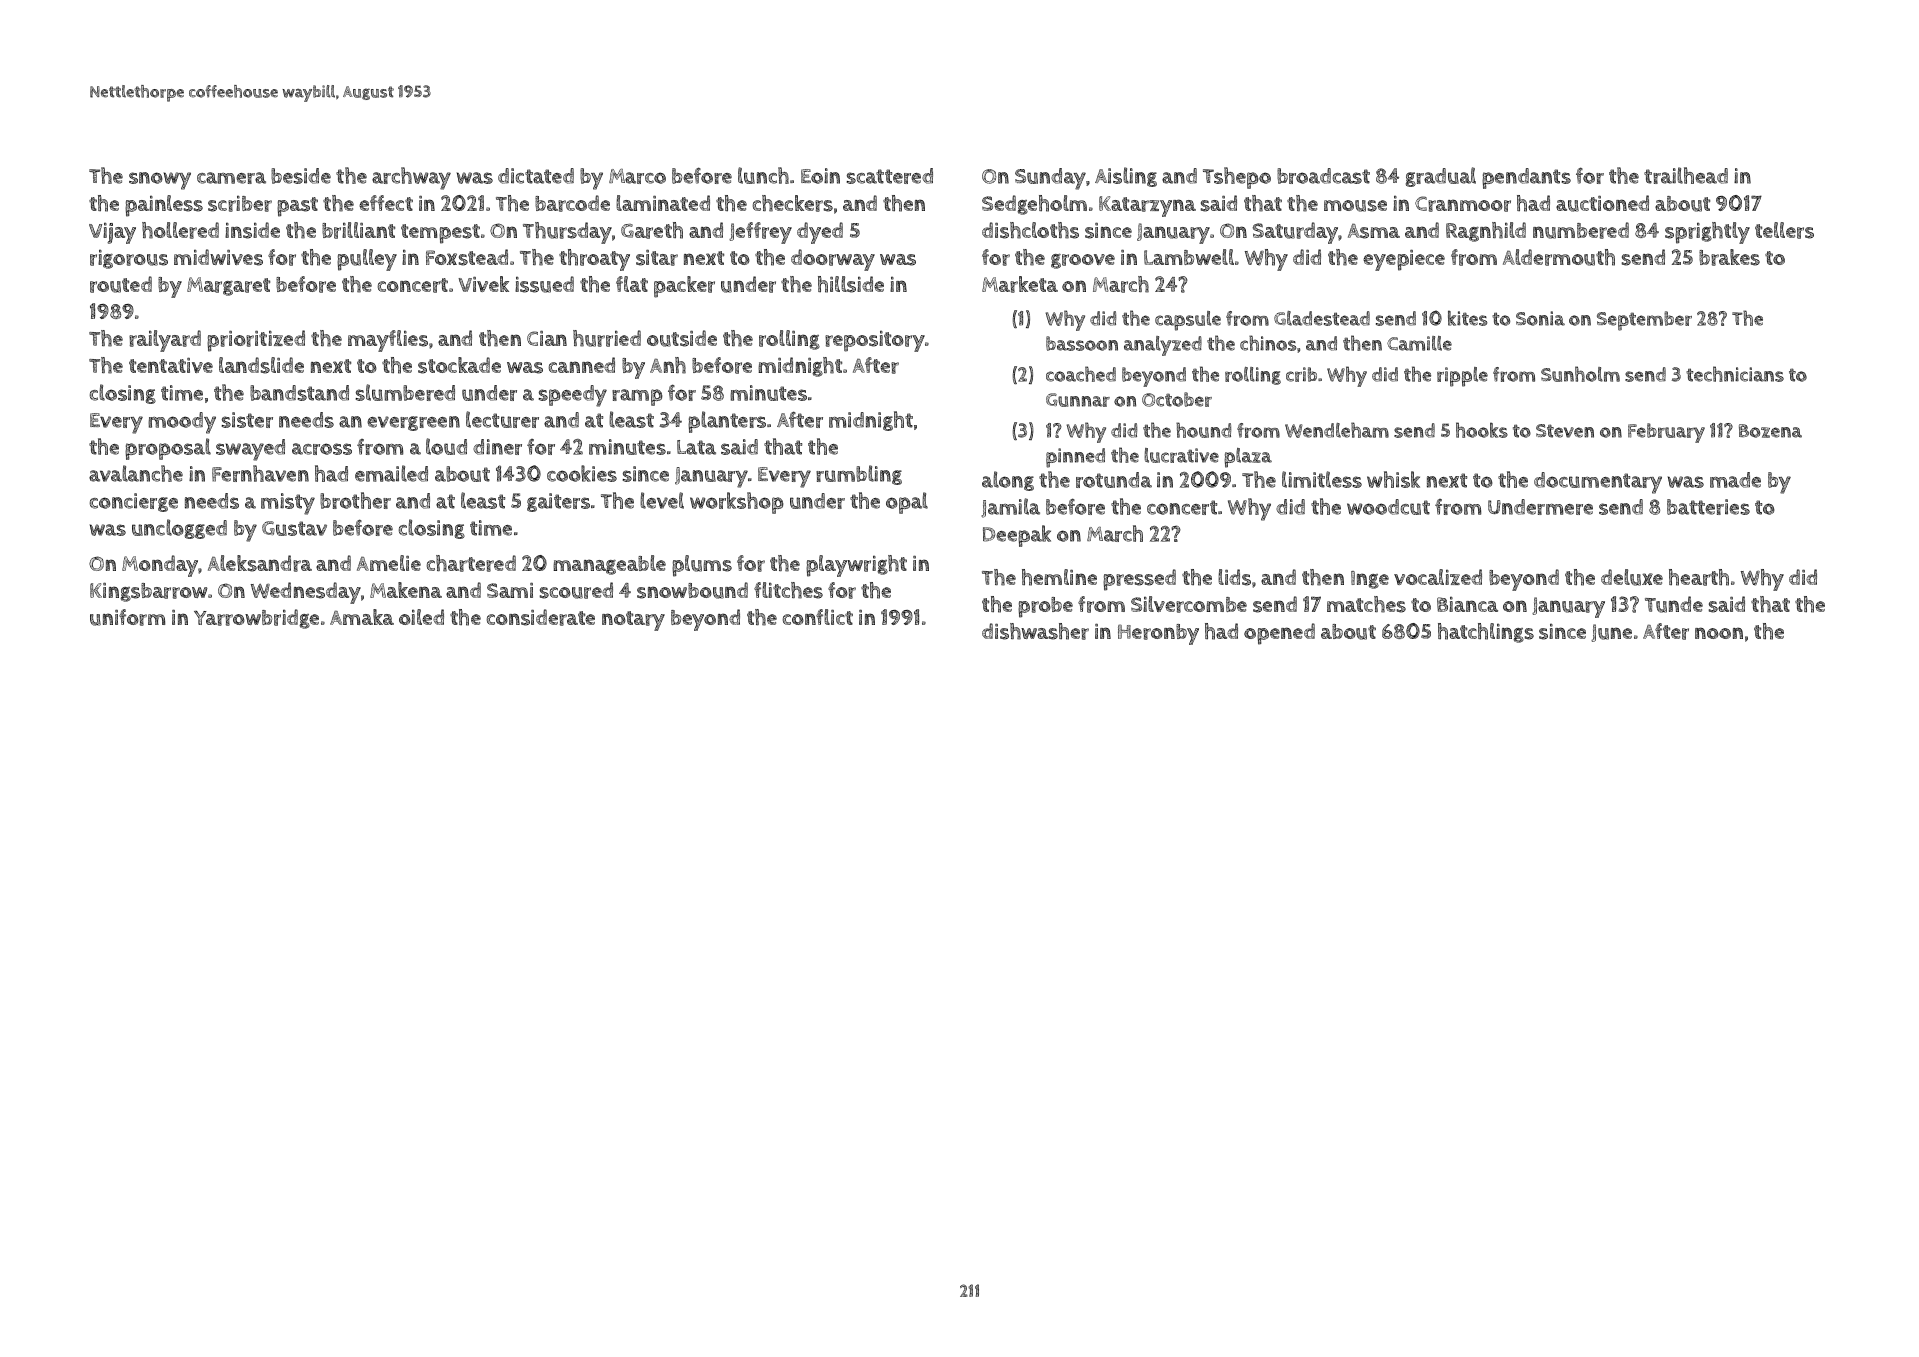 This screenshot has width=1919, height=1357. I want to click on oiled, so click(421, 617).
